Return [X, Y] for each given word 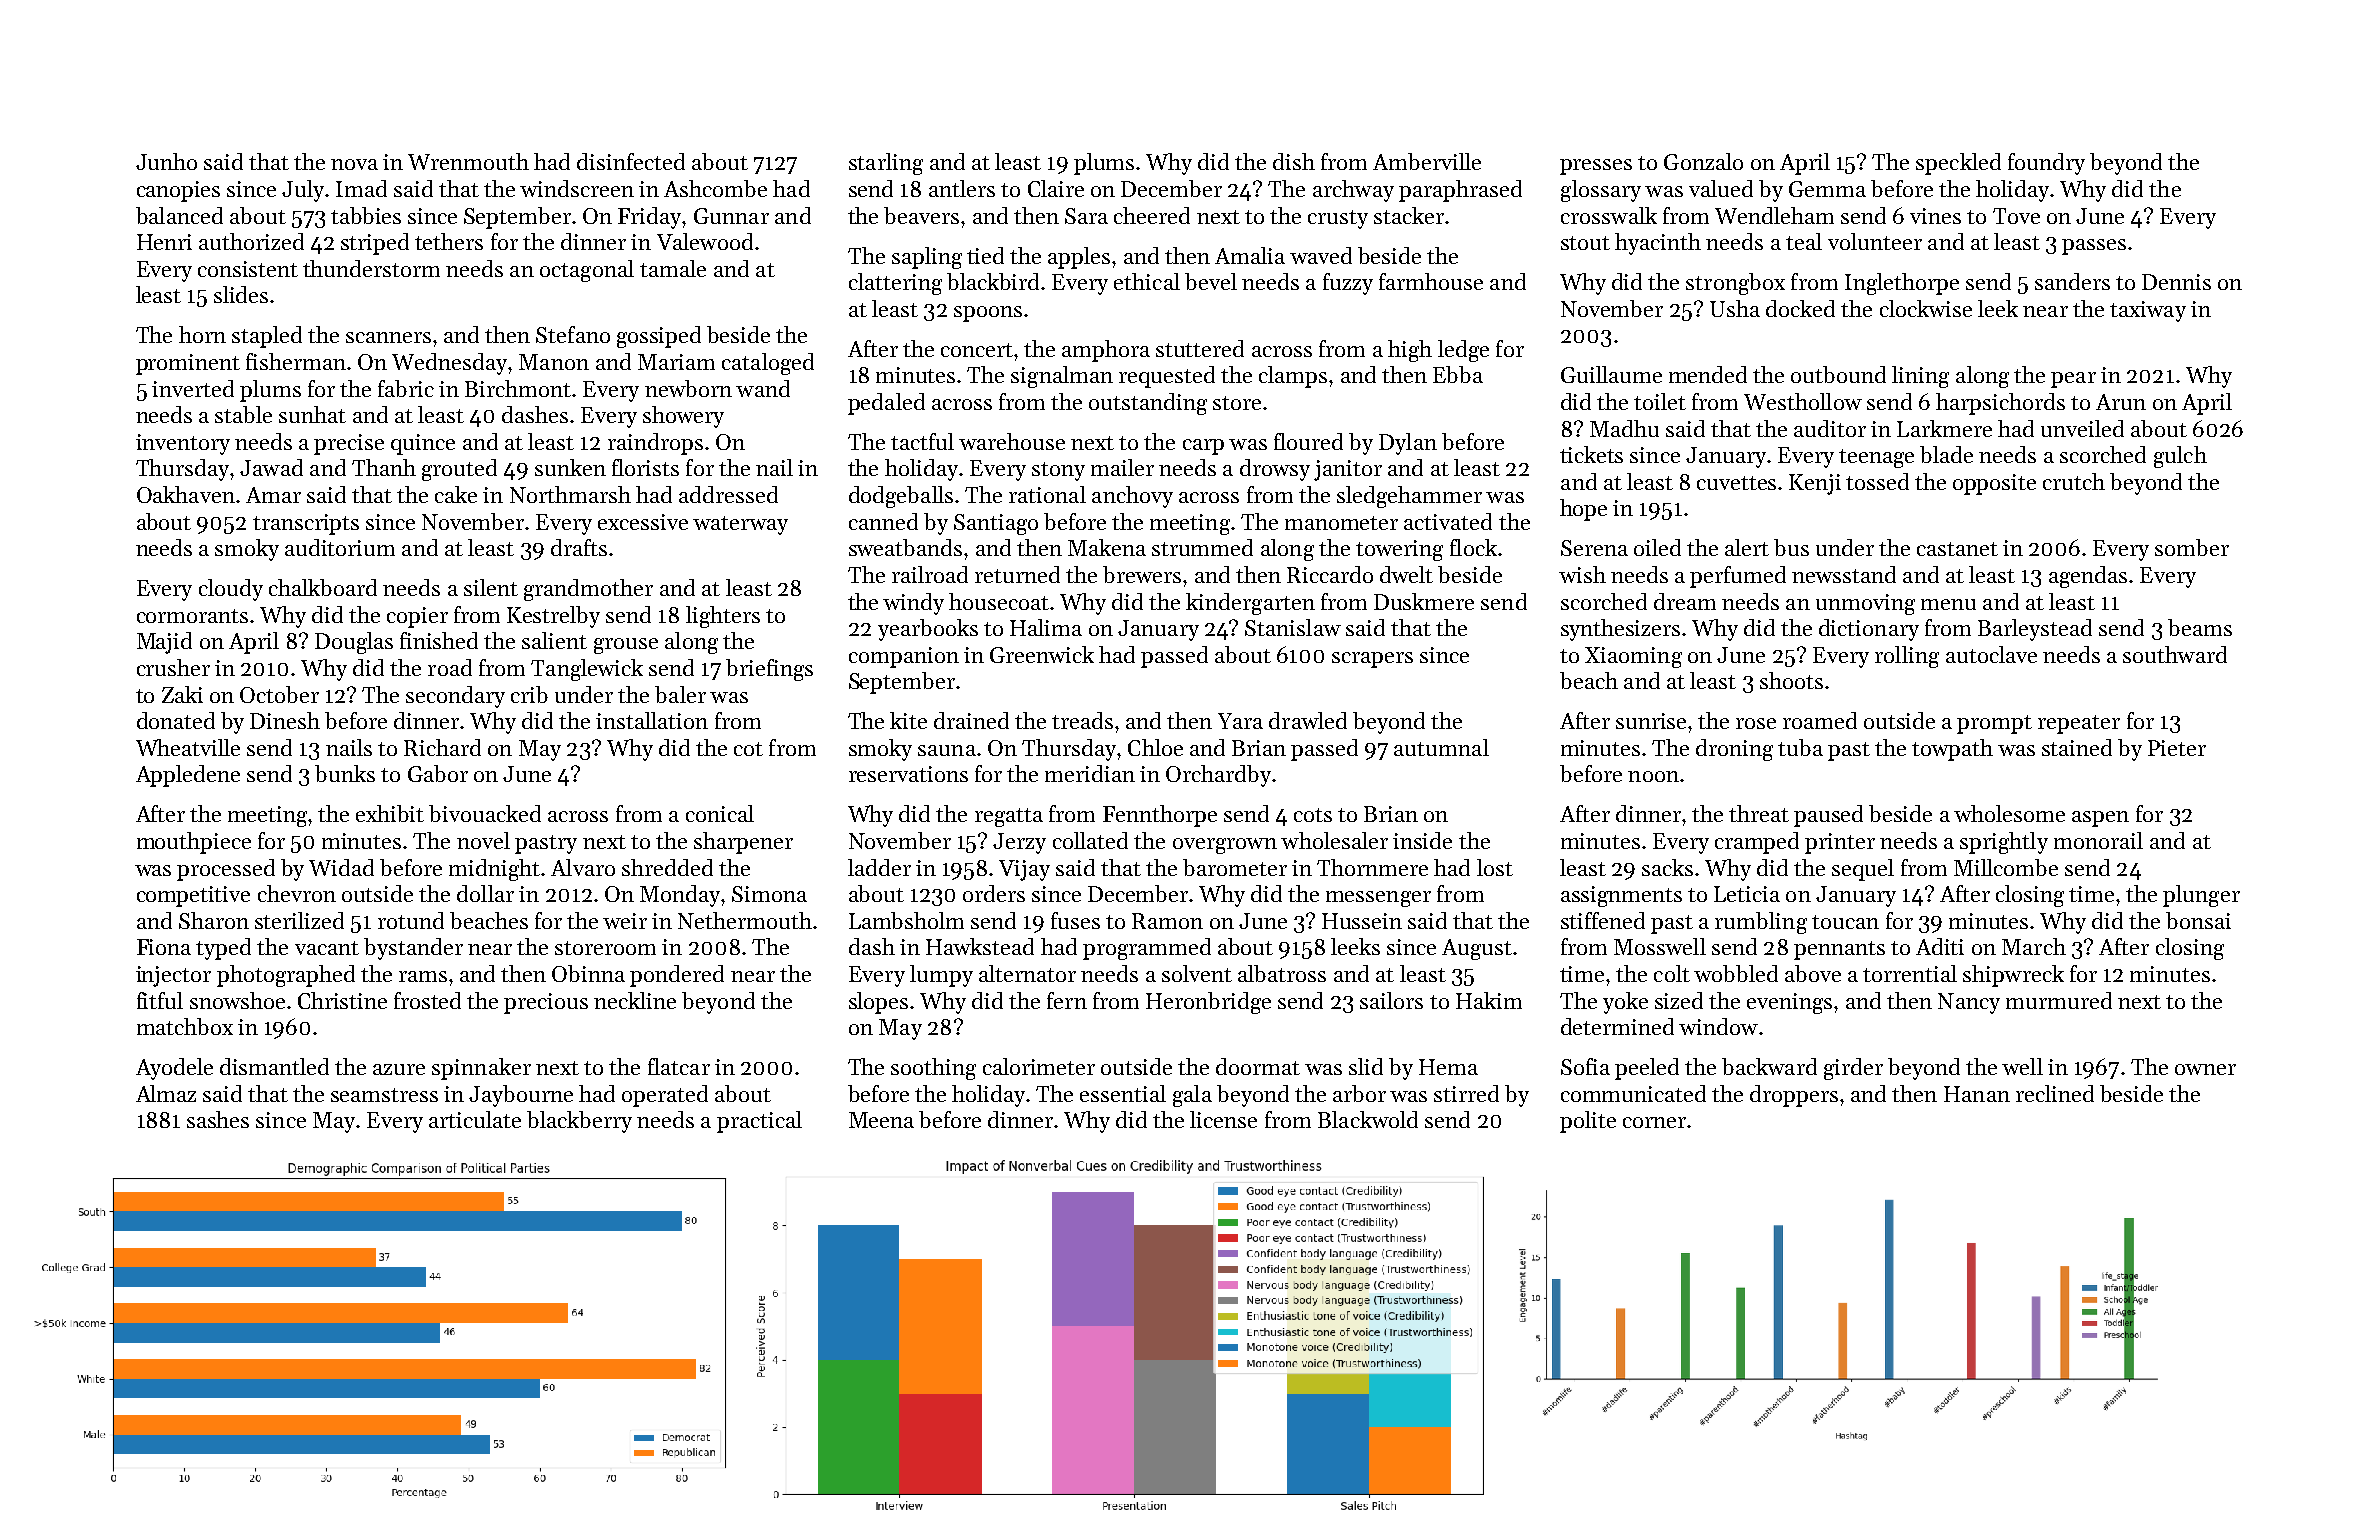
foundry [2046, 164]
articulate [475, 1119]
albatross [1282, 973]
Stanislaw [1293, 627]
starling [886, 164]
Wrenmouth [468, 161]
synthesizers [1620, 630]
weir [625, 921]
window [1718, 1026]
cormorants [192, 616]
